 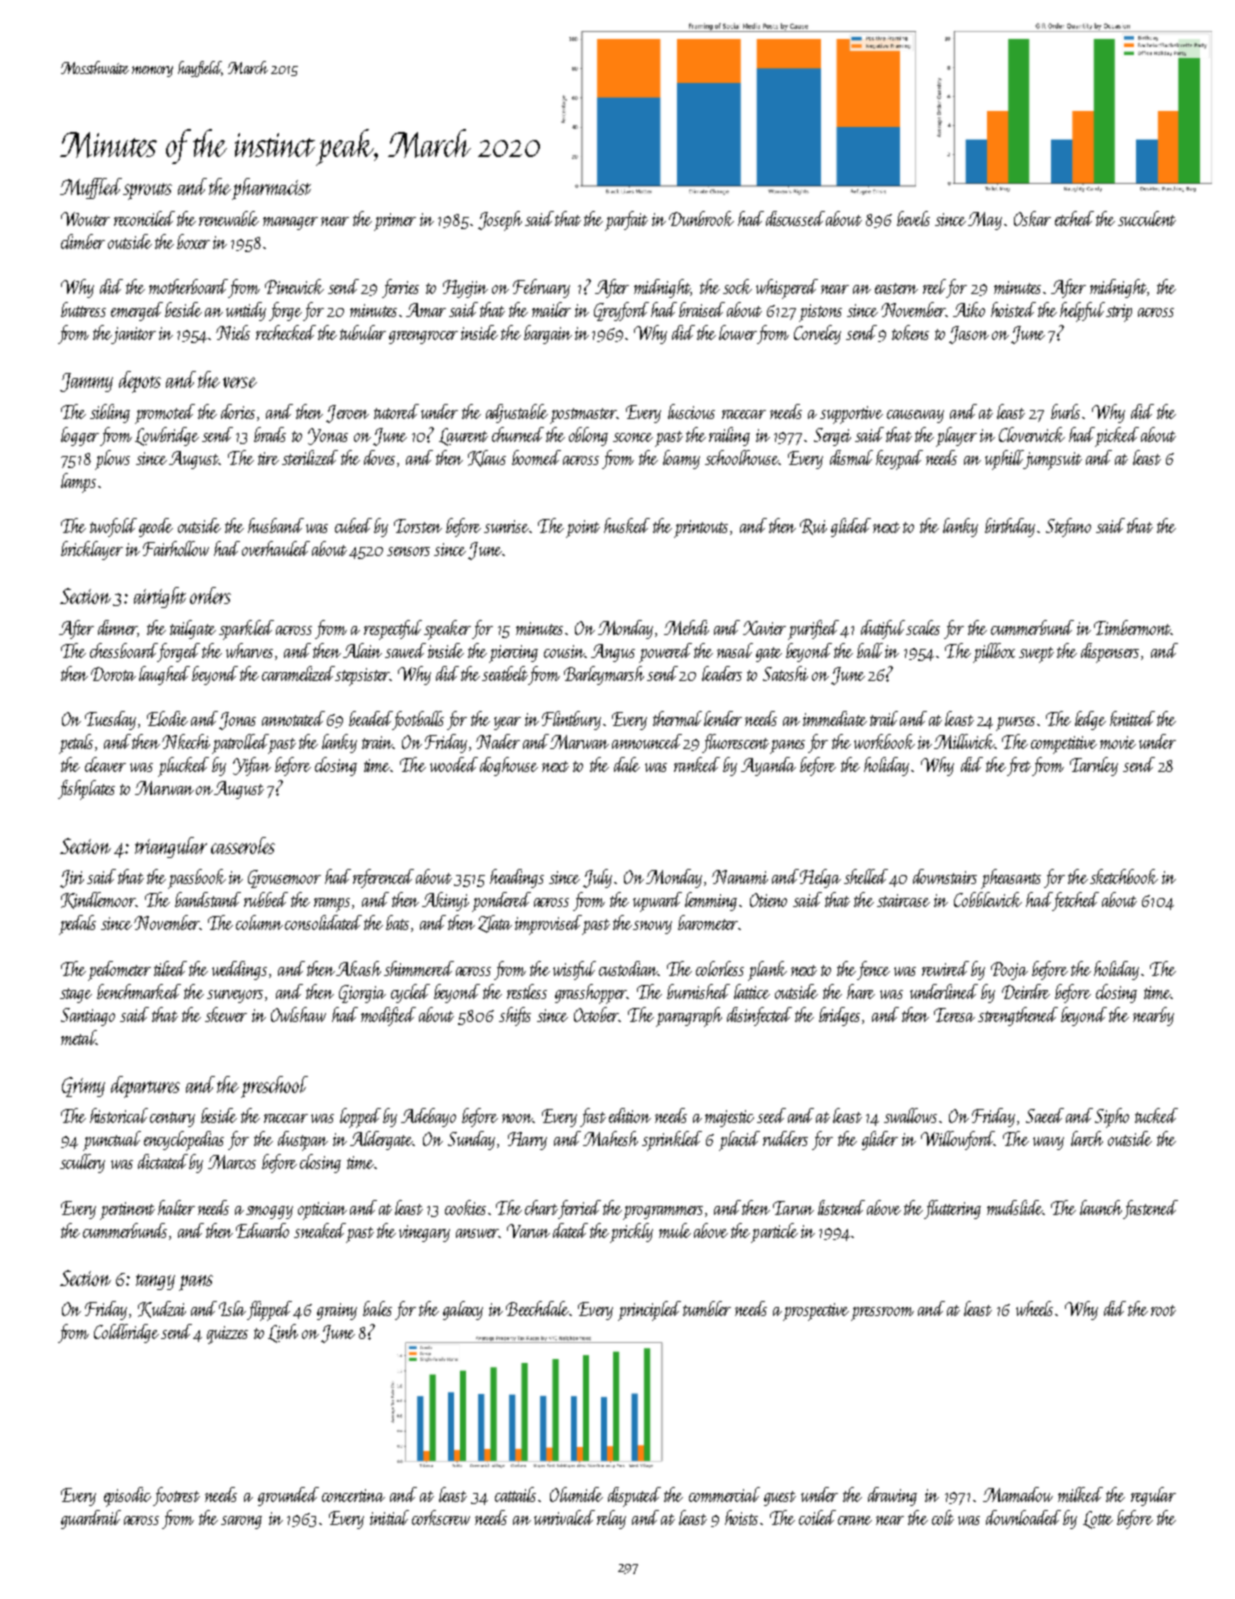 I want to click on guardrail, so click(x=91, y=1519).
